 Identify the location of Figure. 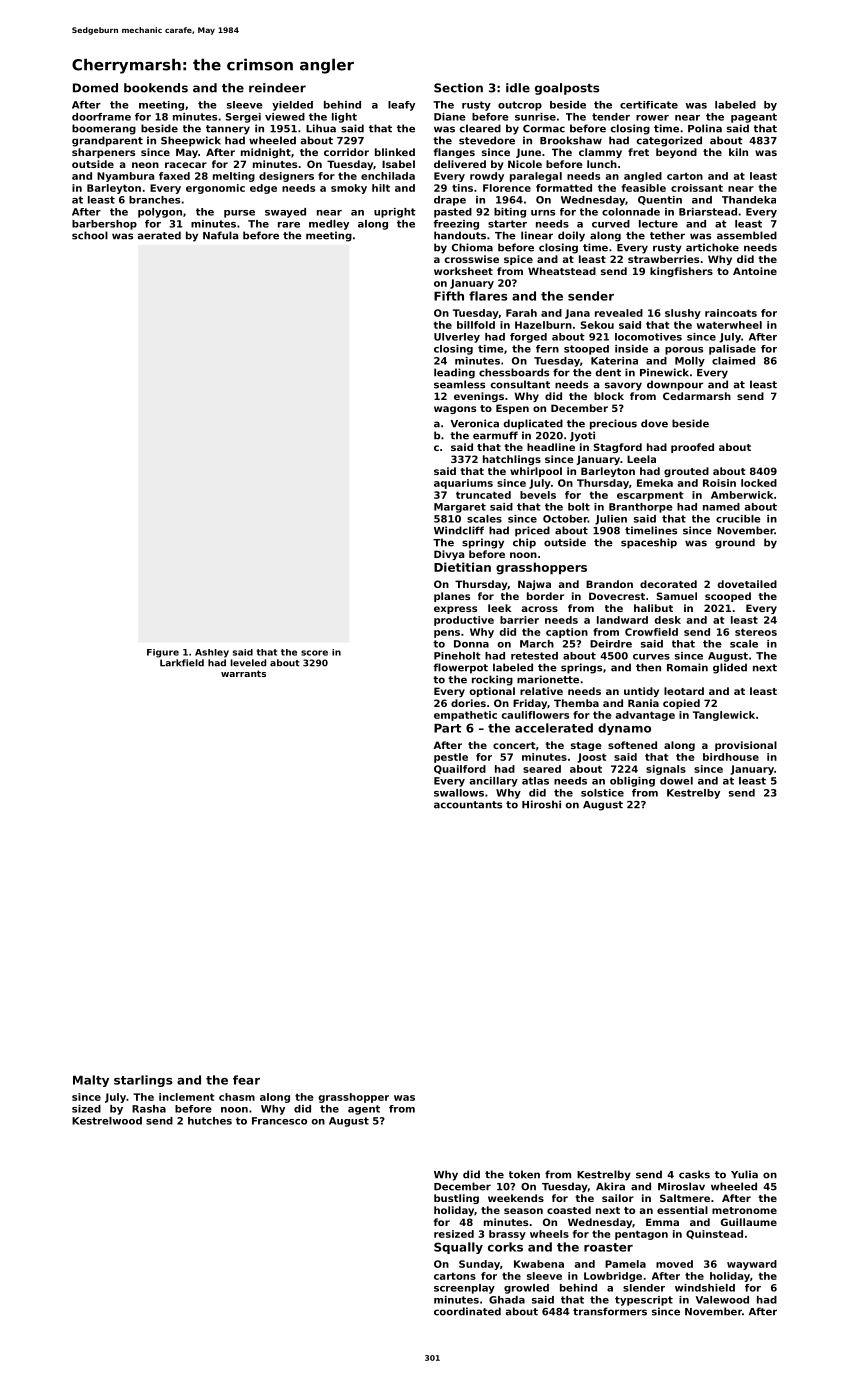
(163, 653).
